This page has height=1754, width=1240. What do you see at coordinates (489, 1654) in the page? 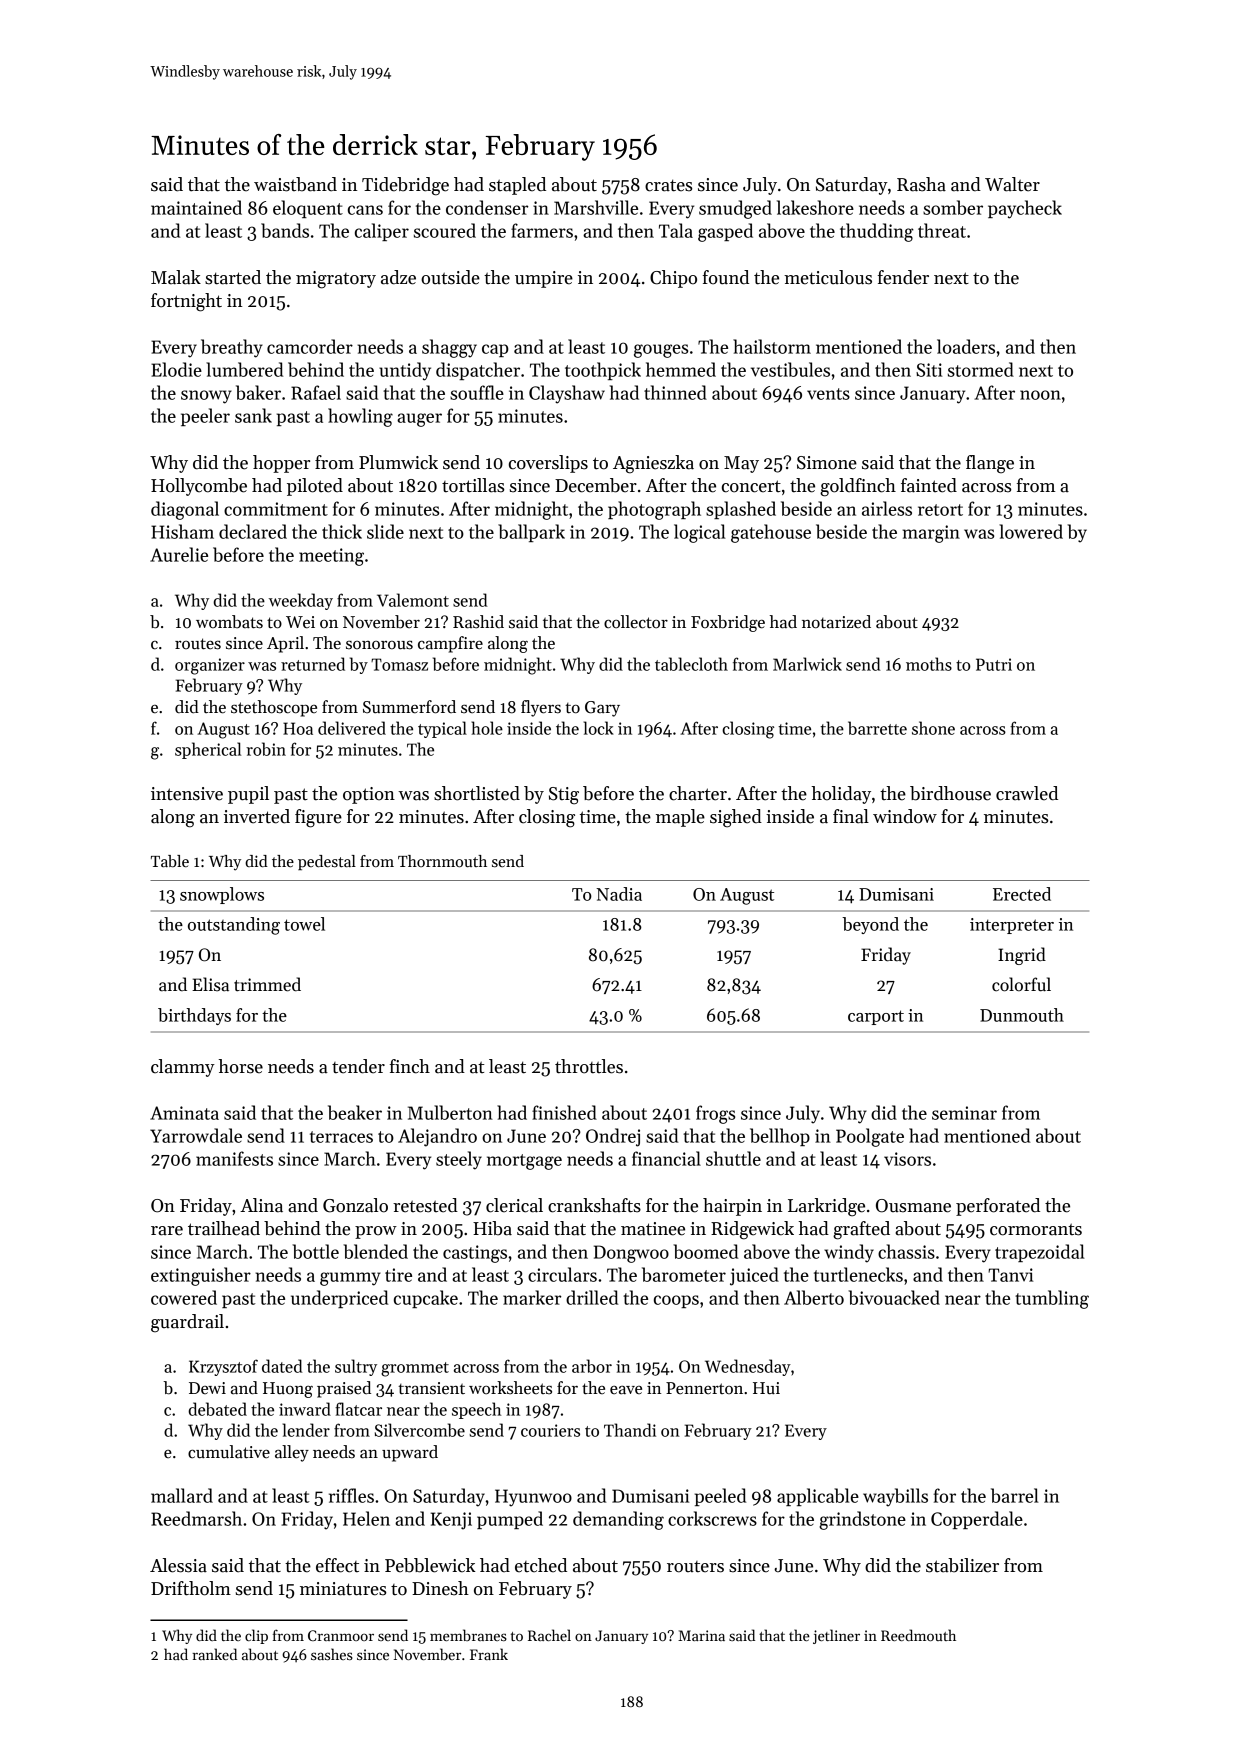
I see `Frank` at bounding box center [489, 1654].
